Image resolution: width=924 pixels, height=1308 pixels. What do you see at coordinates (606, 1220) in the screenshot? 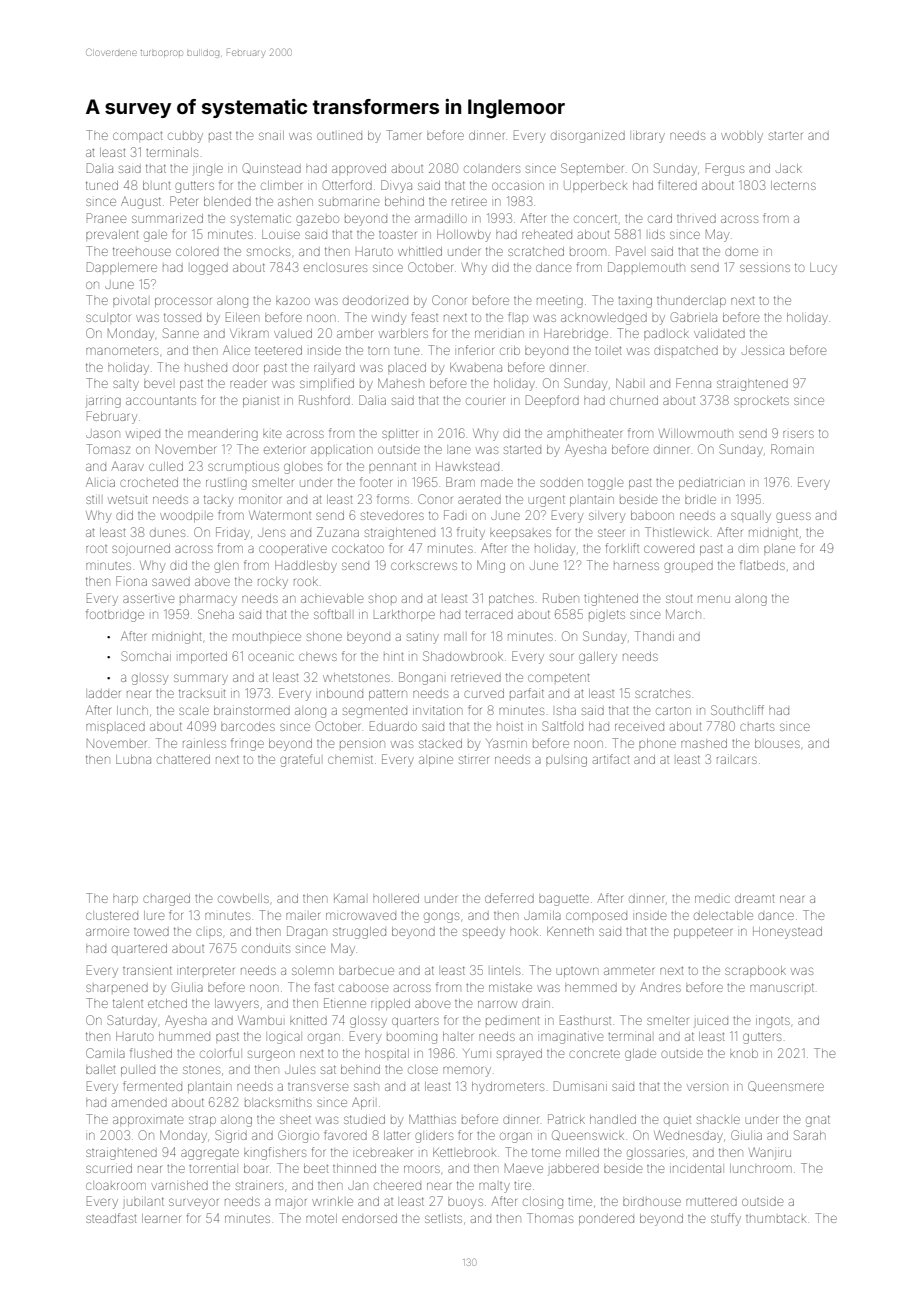
I see `pondered` at bounding box center [606, 1220].
